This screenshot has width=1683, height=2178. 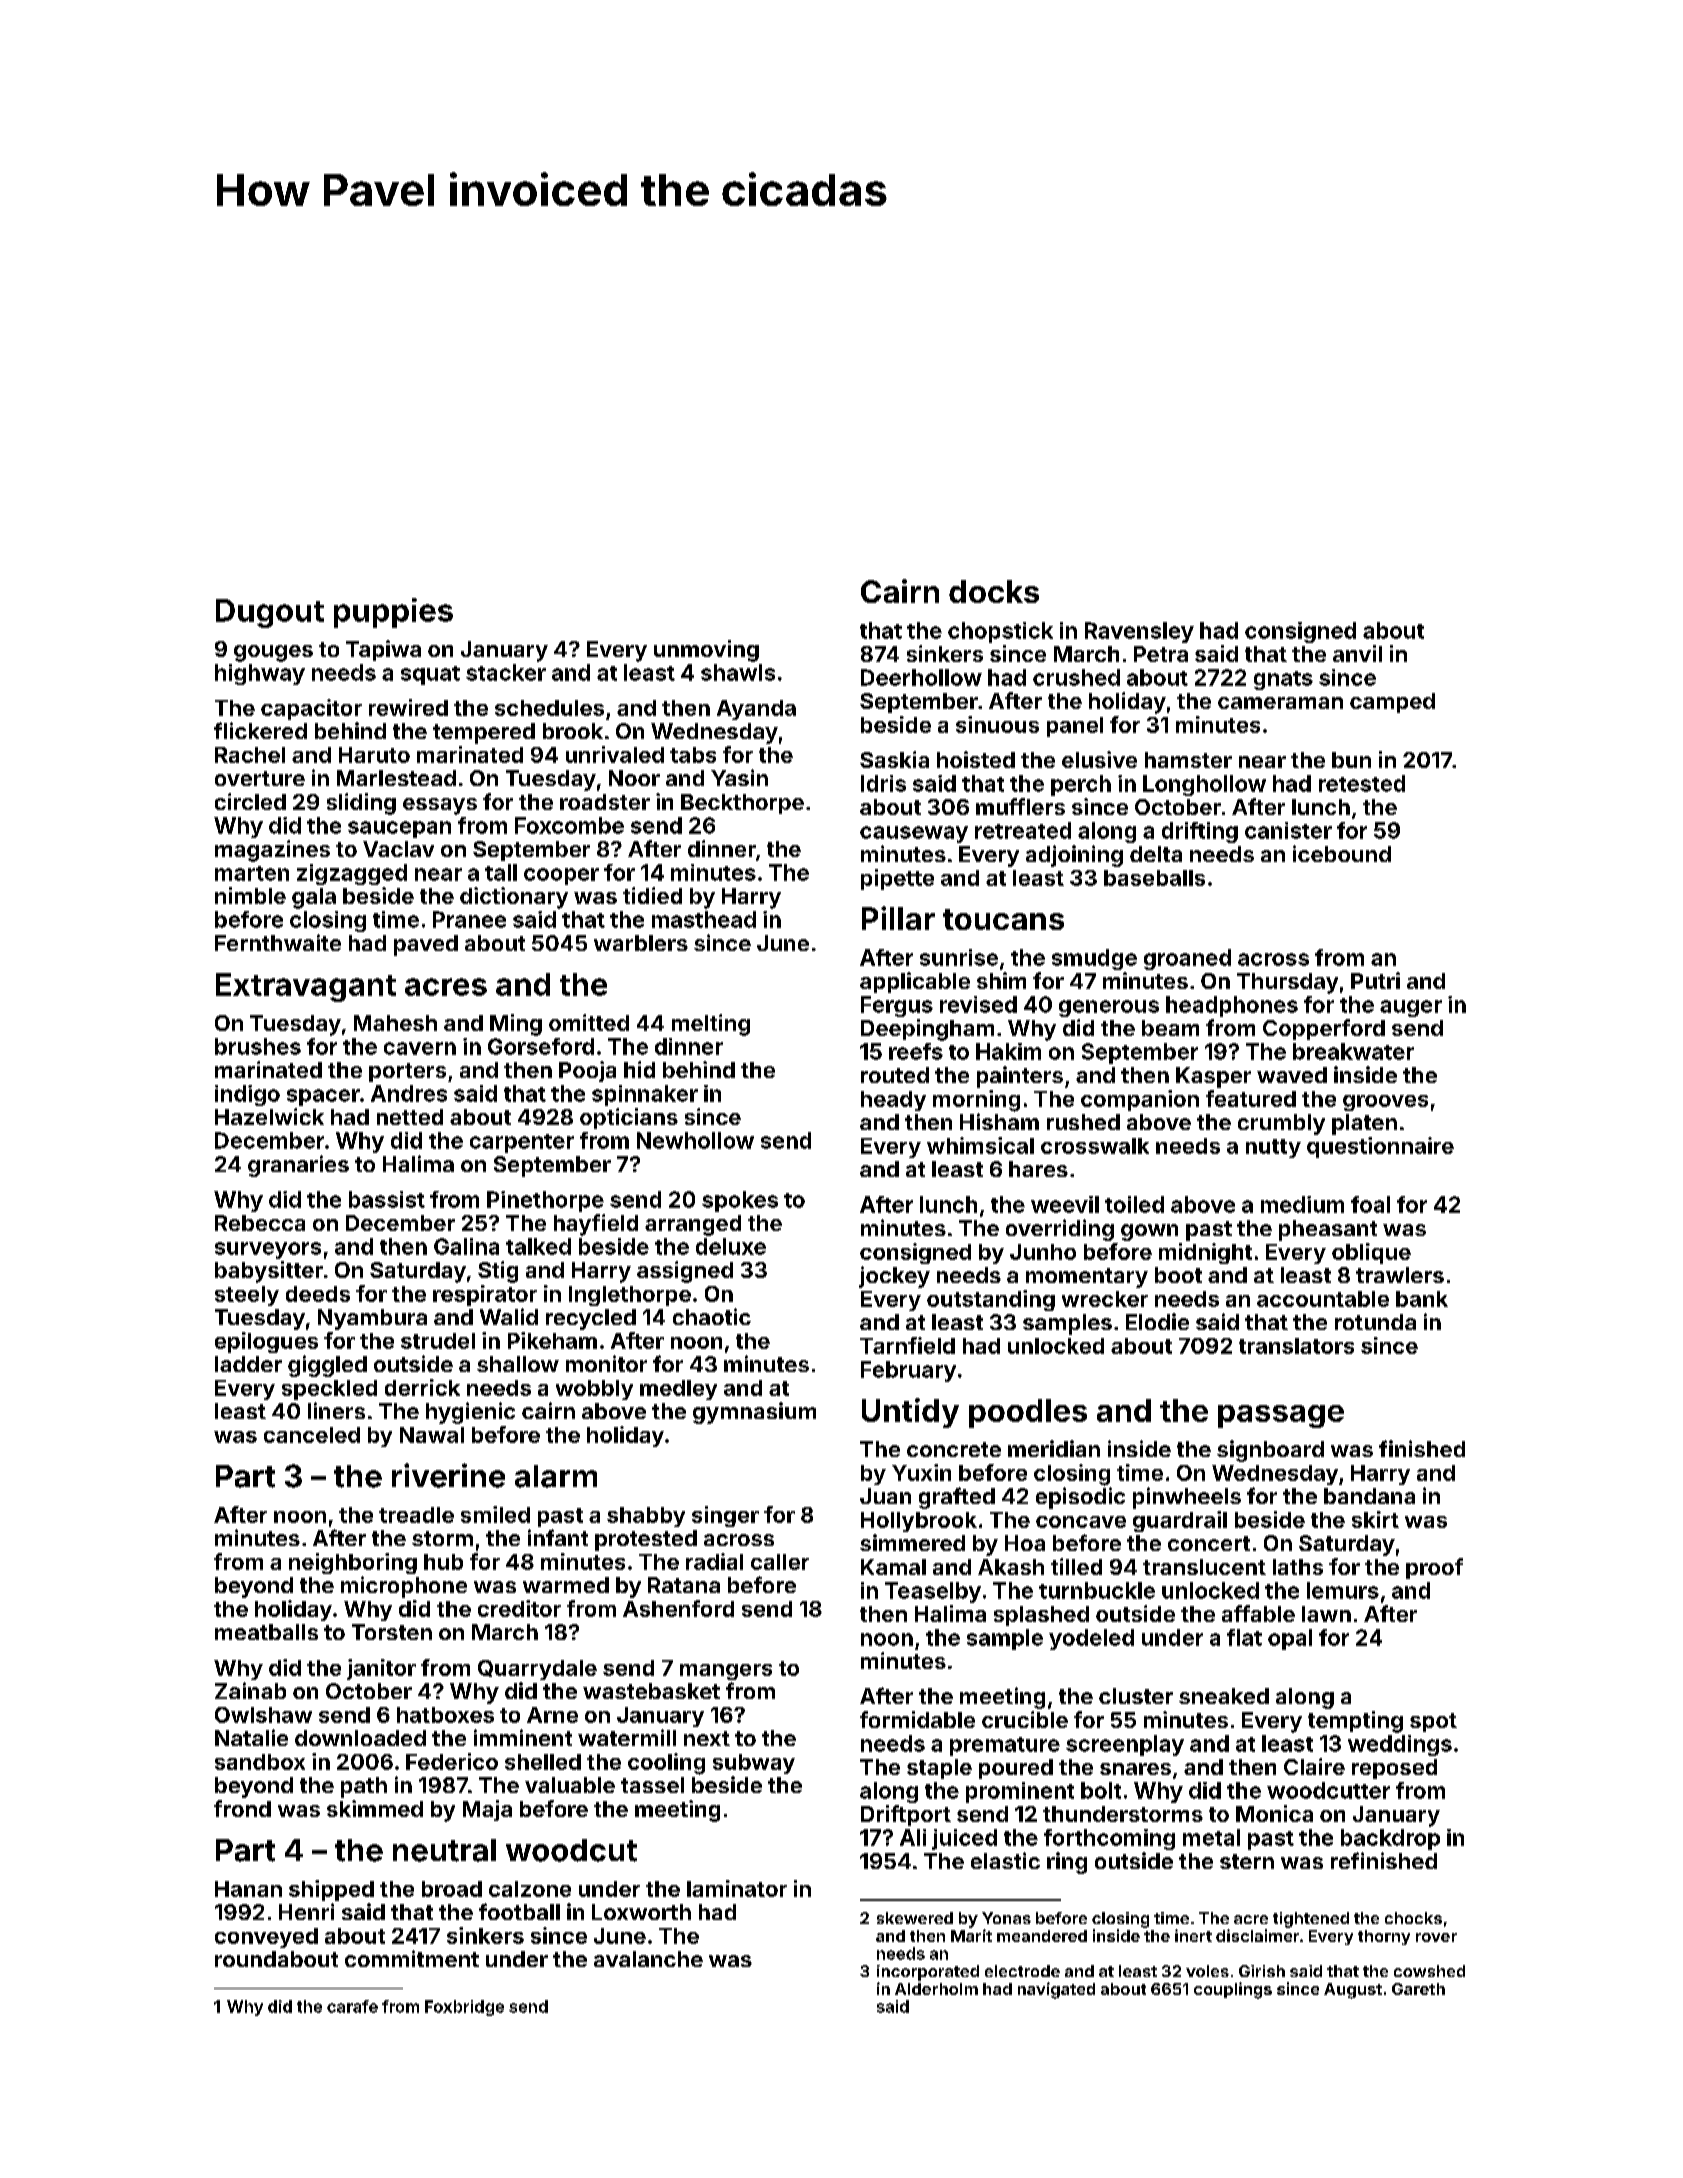 What do you see at coordinates (693, 755) in the screenshot?
I see `tabs` at bounding box center [693, 755].
